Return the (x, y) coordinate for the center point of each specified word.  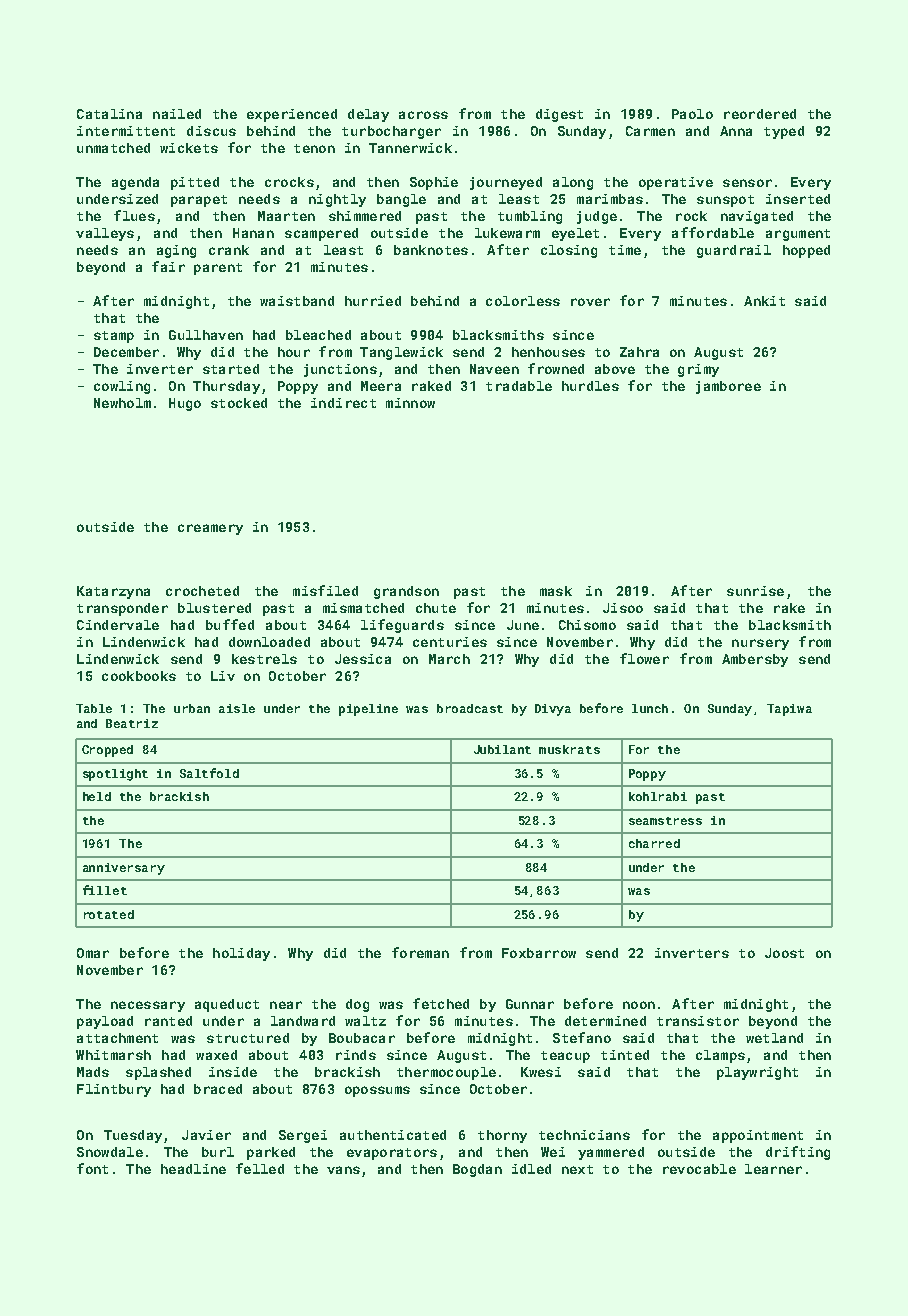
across (423, 115)
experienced (292, 115)
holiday (241, 954)
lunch (650, 708)
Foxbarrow (539, 953)
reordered (760, 114)
